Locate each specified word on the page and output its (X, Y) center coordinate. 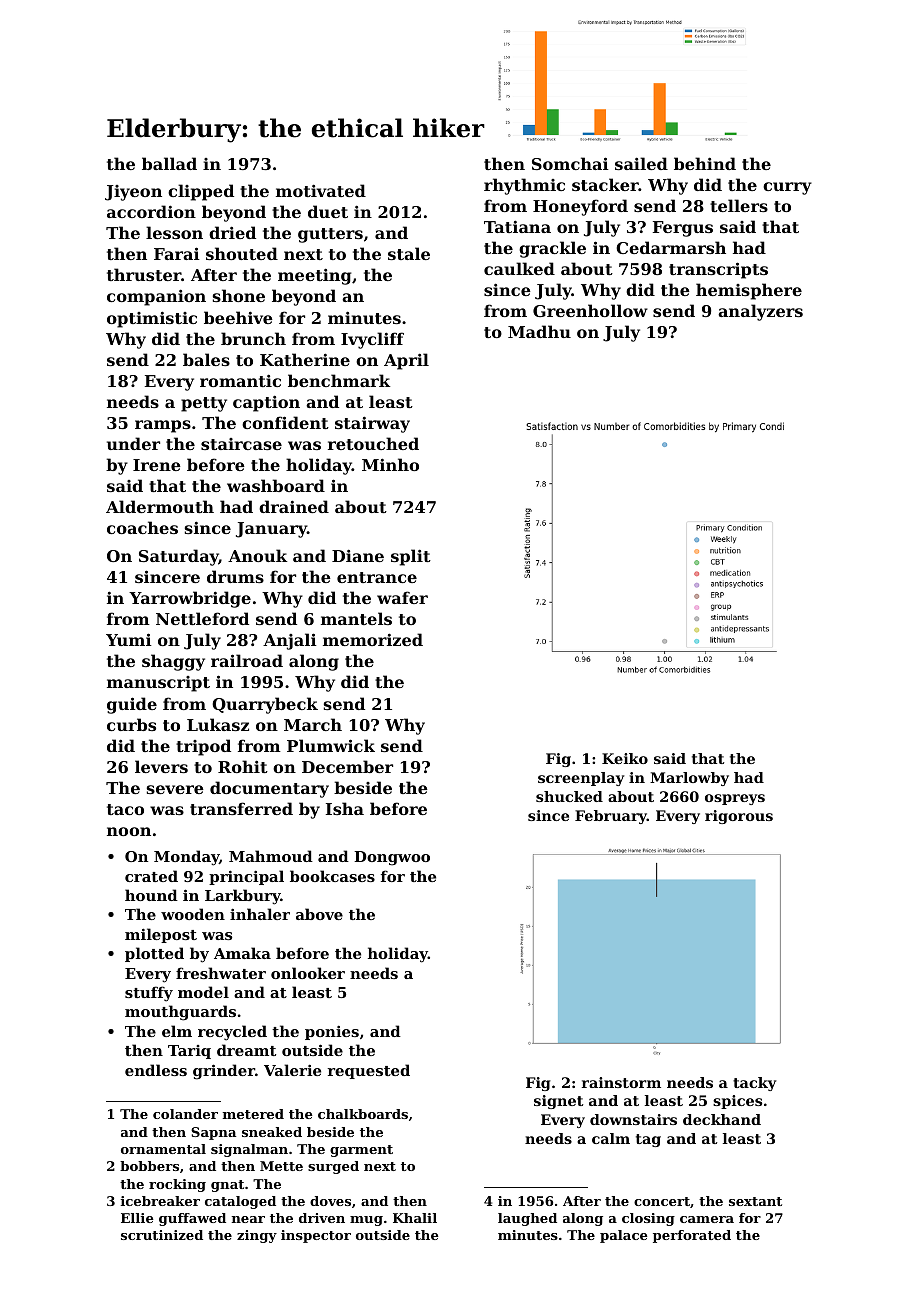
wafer (402, 597)
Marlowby (689, 779)
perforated (692, 1236)
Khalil (415, 1218)
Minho (390, 464)
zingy (257, 1236)
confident (285, 422)
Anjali (290, 641)
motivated (321, 190)
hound (151, 895)
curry (787, 188)
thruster (144, 274)
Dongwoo (392, 858)
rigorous (739, 817)
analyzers (760, 312)
